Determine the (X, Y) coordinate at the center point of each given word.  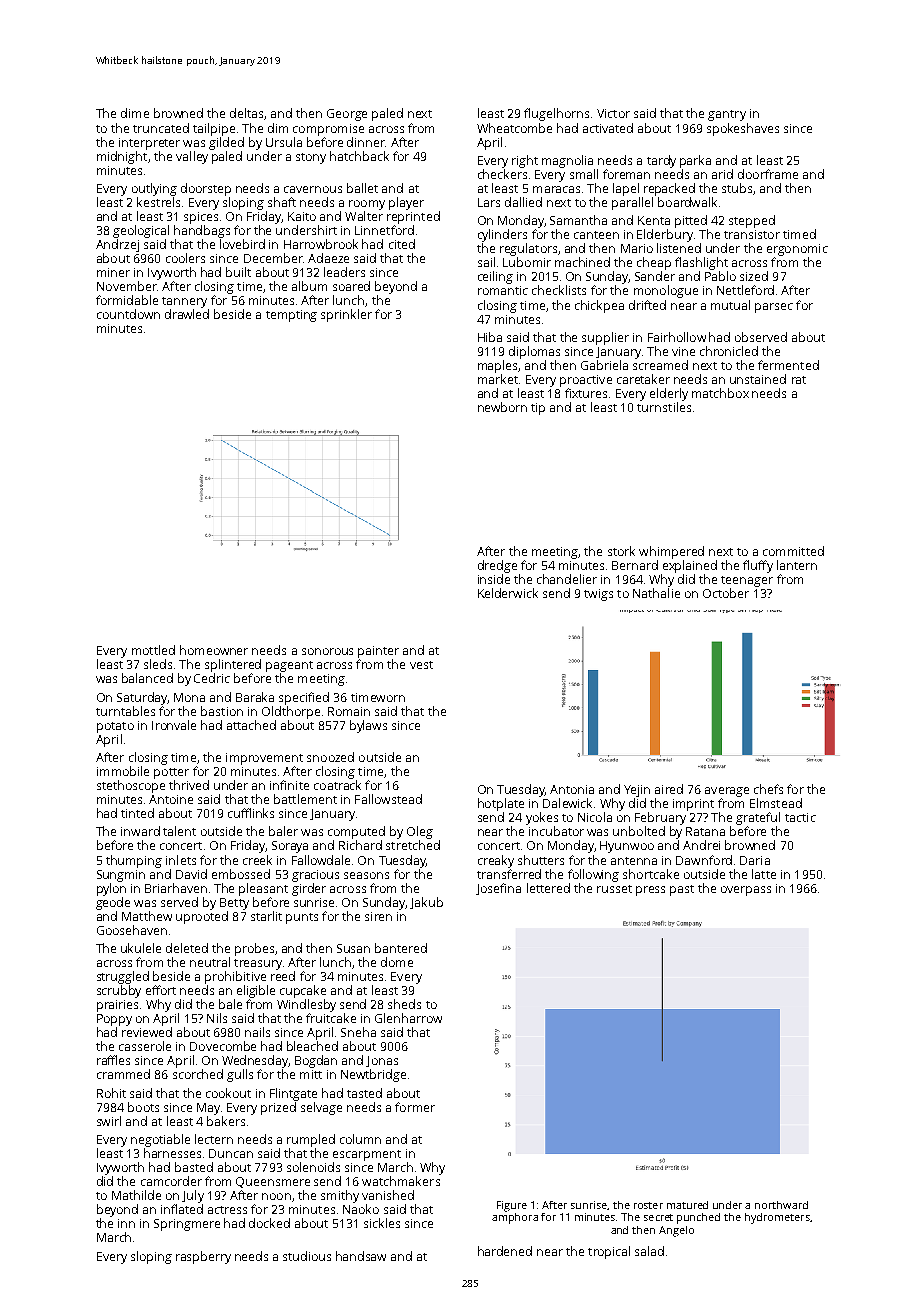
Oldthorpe (291, 712)
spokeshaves (743, 129)
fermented (788, 365)
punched (698, 1218)
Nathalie (656, 593)
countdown (128, 314)
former (415, 1107)
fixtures (586, 393)
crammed (123, 1074)
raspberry (203, 1257)
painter (378, 652)
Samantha (578, 220)
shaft (282, 202)
